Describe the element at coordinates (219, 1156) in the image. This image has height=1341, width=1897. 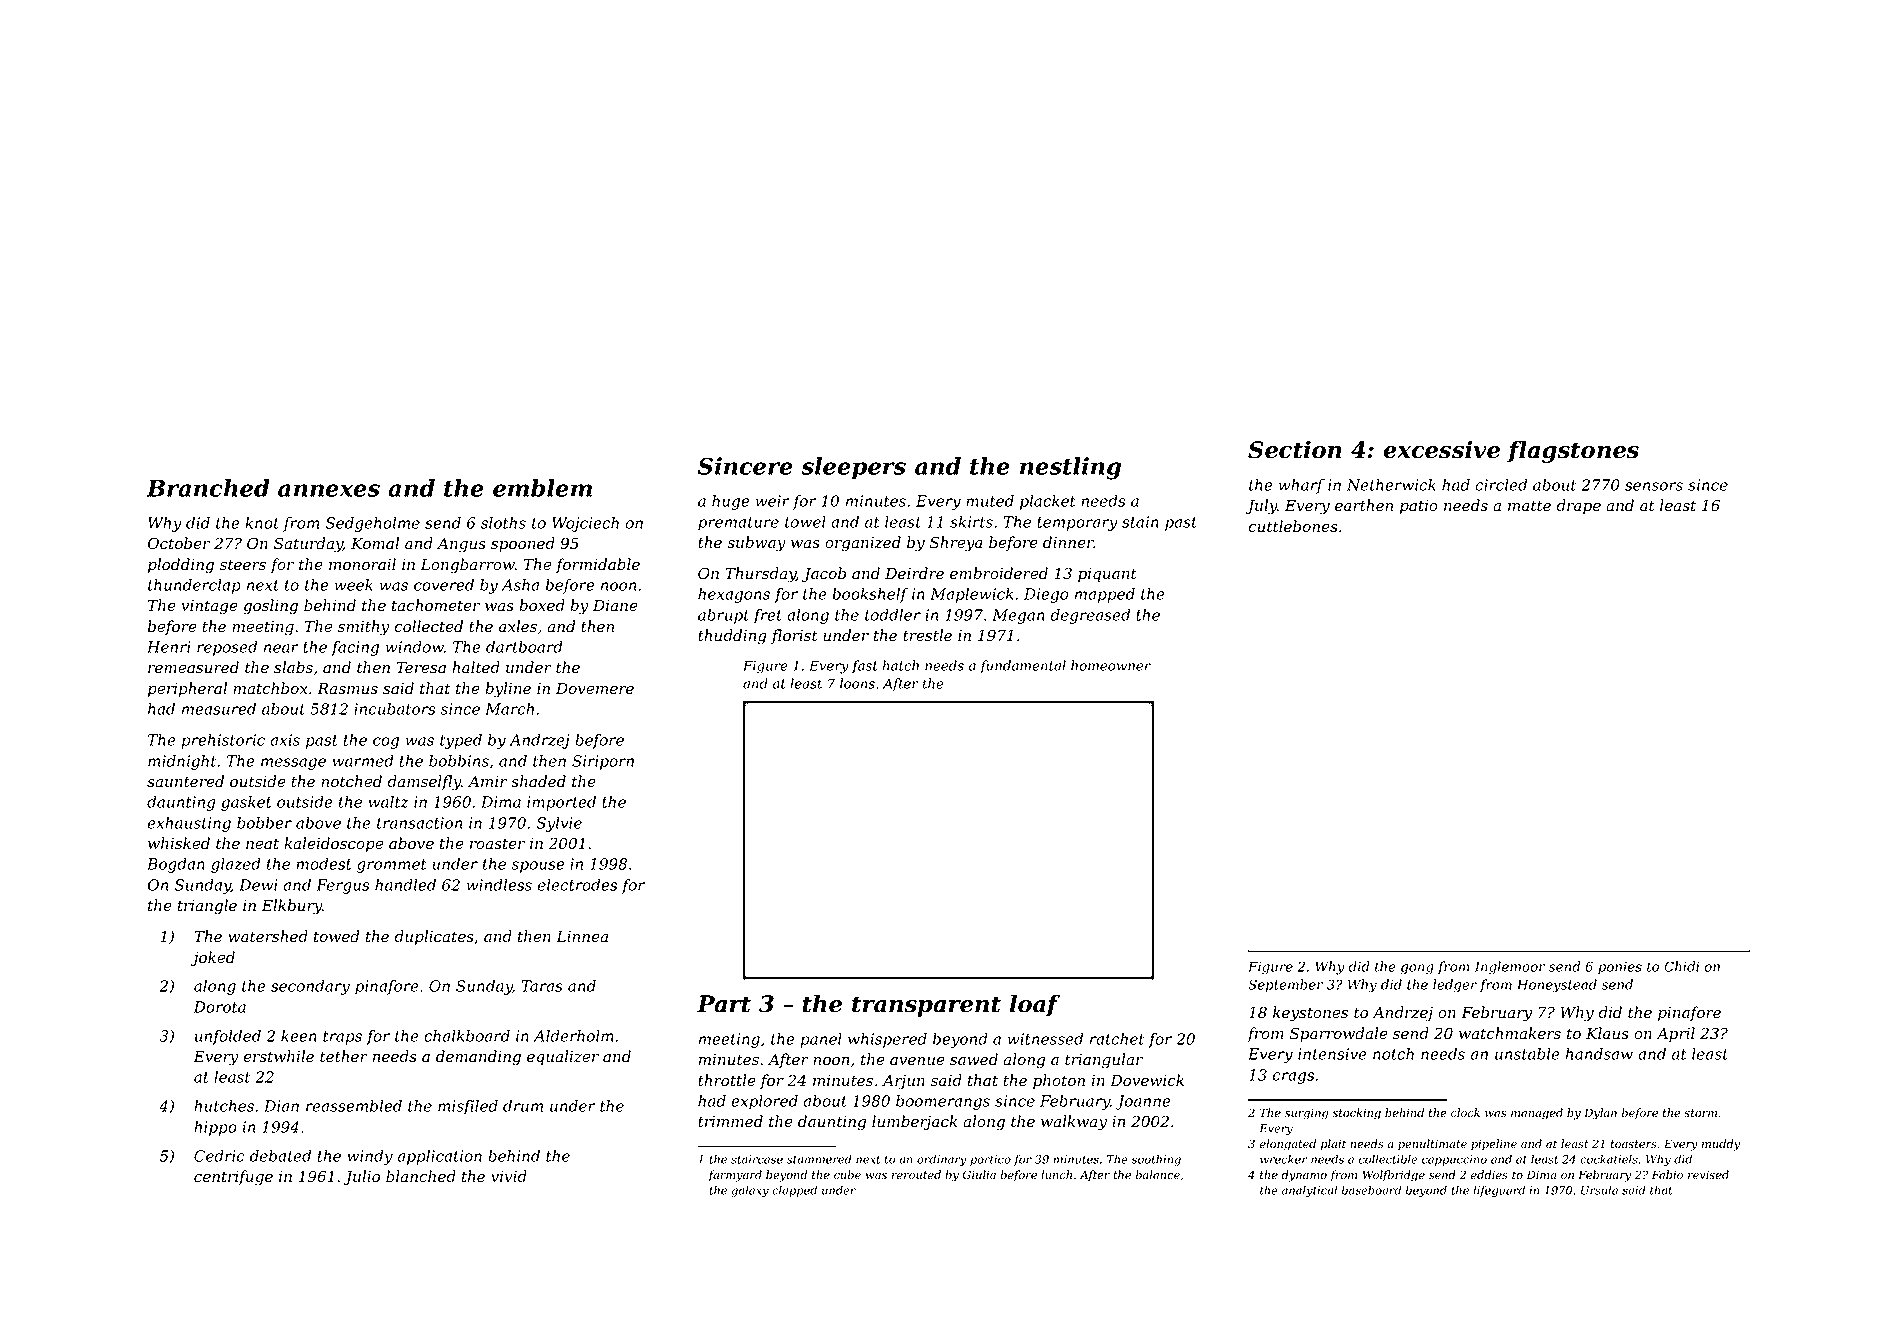
I see `Cedric` at that location.
